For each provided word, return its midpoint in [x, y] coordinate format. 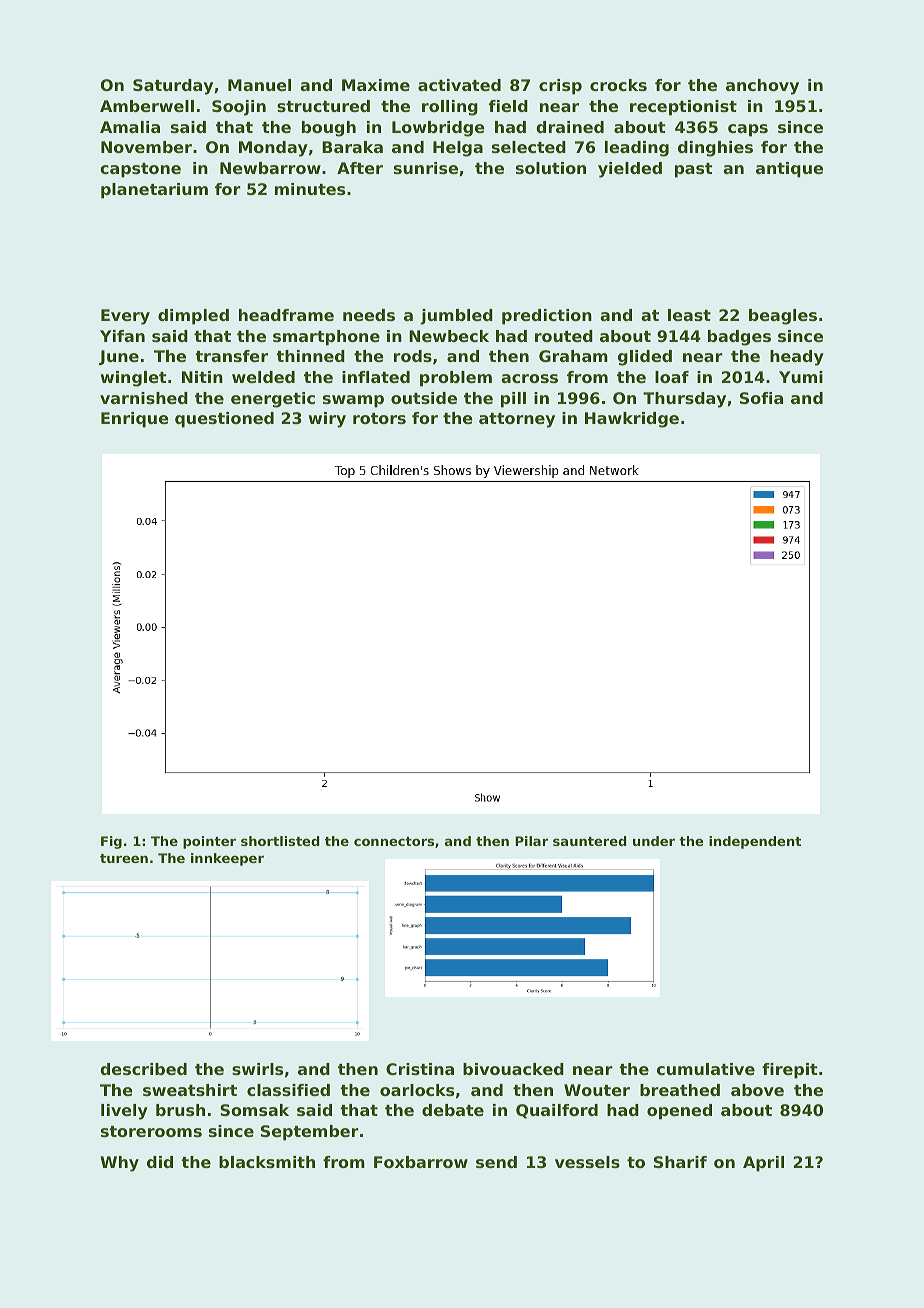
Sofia [761, 398]
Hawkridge [632, 420]
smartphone [326, 338]
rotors [379, 418]
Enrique [135, 420]
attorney [517, 420]
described [143, 1069]
